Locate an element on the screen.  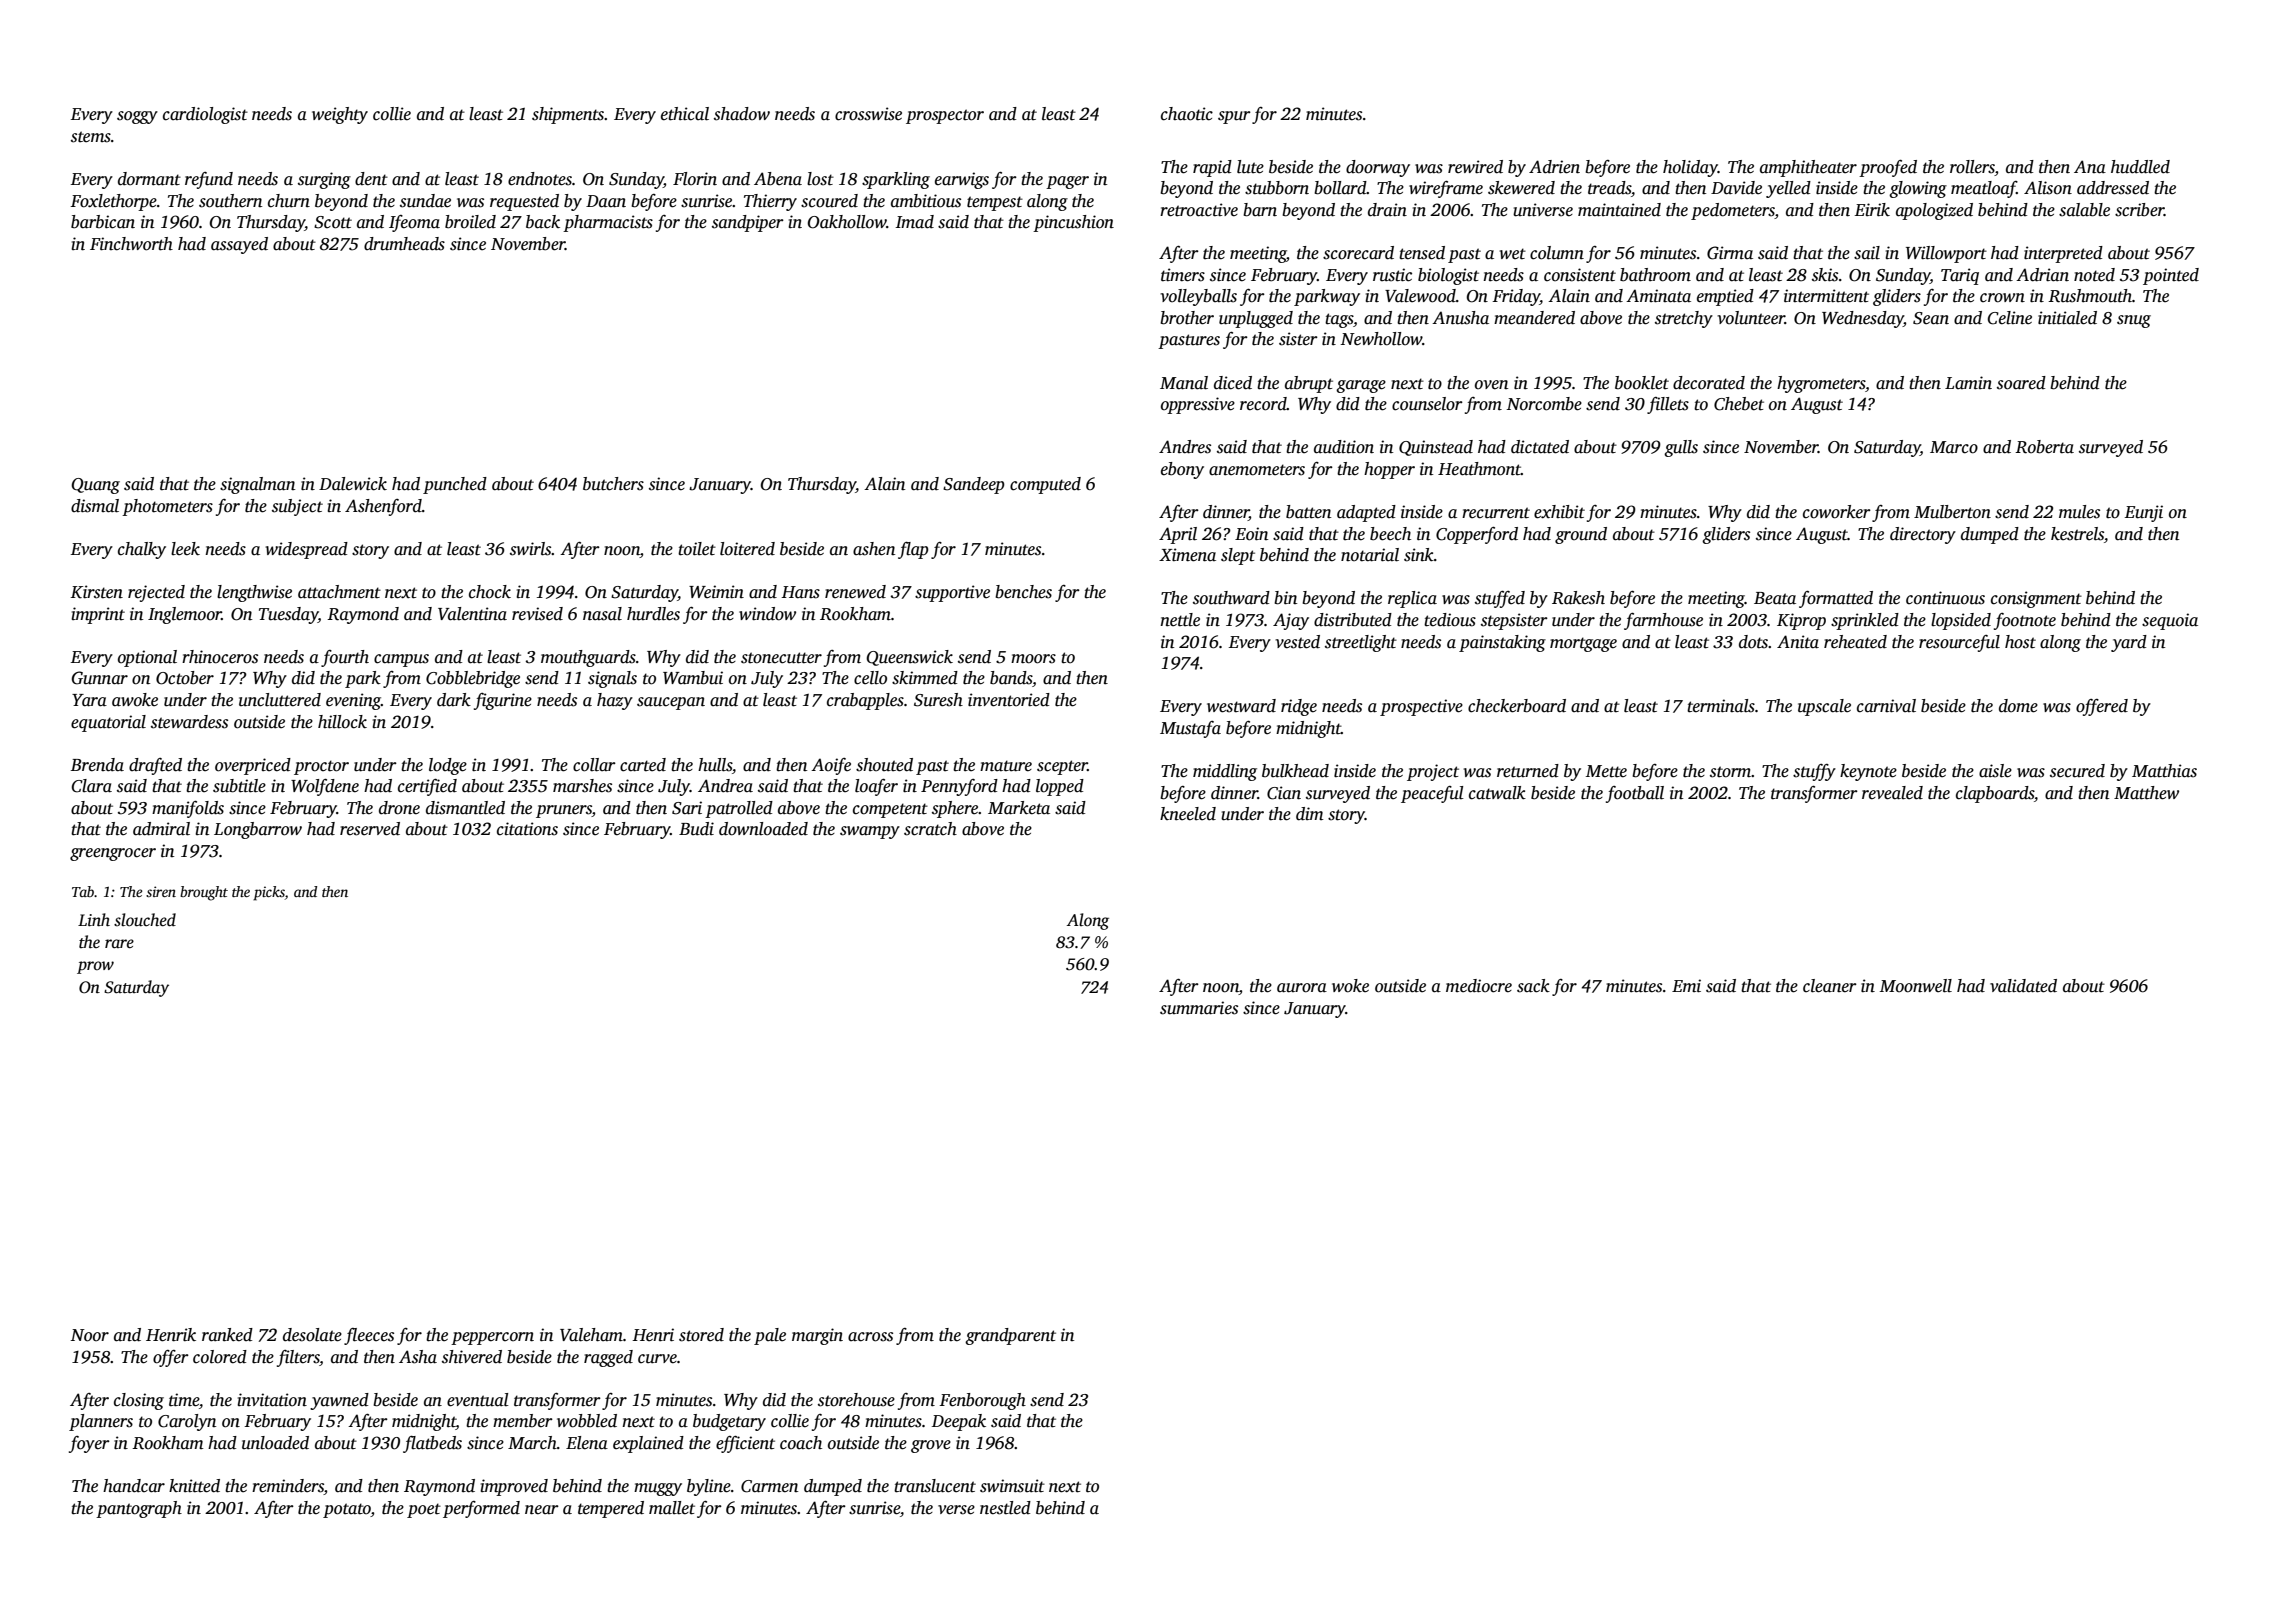
cleaner is located at coordinates (1830, 986).
